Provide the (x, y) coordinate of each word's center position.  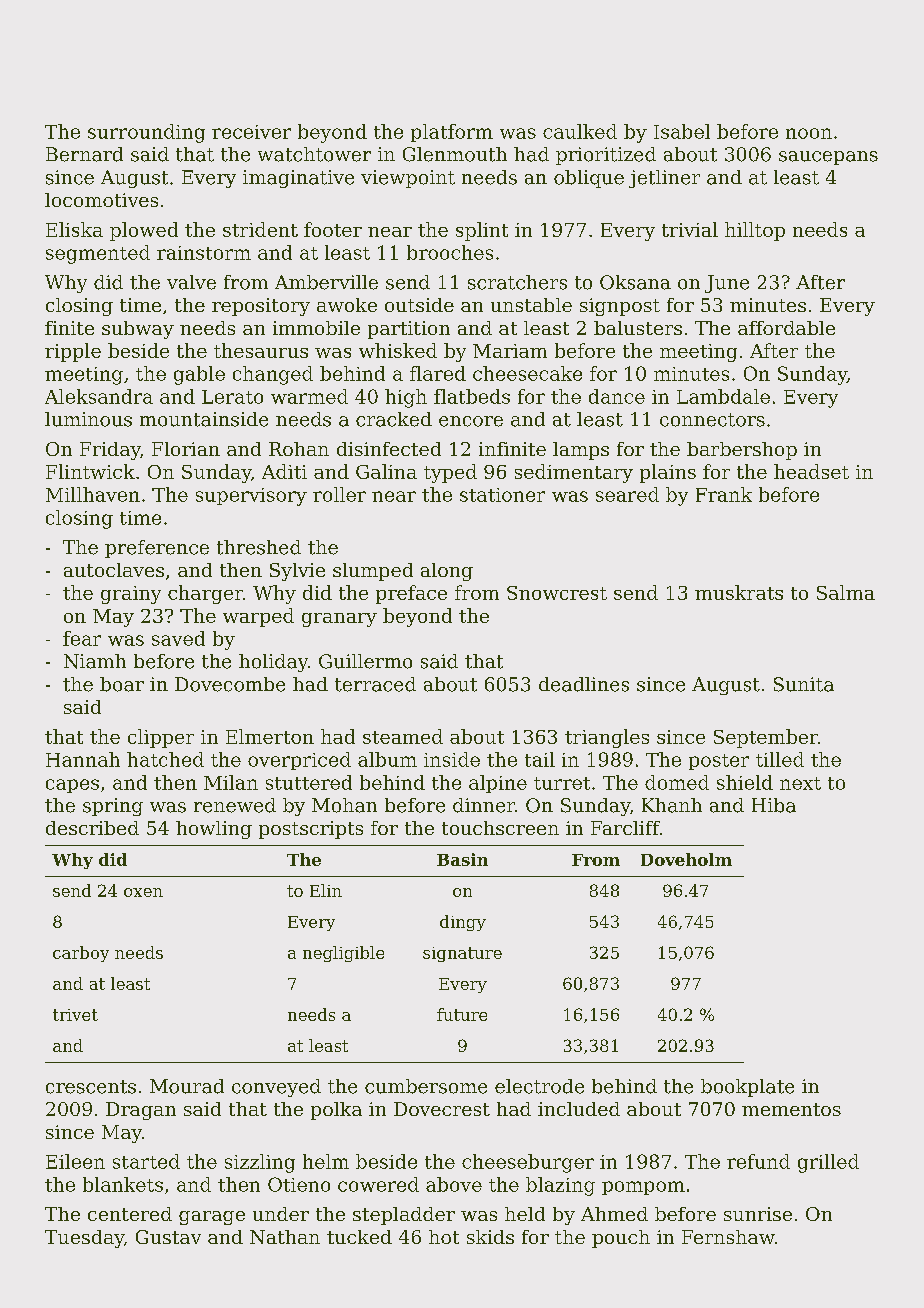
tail (540, 759)
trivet (75, 1015)
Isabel (682, 131)
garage (212, 1218)
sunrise (758, 1214)
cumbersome (426, 1086)
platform (452, 133)
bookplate (747, 1088)
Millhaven (93, 494)
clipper (161, 738)
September (766, 738)
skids (490, 1237)
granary (339, 620)
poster (719, 762)
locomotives (101, 200)
